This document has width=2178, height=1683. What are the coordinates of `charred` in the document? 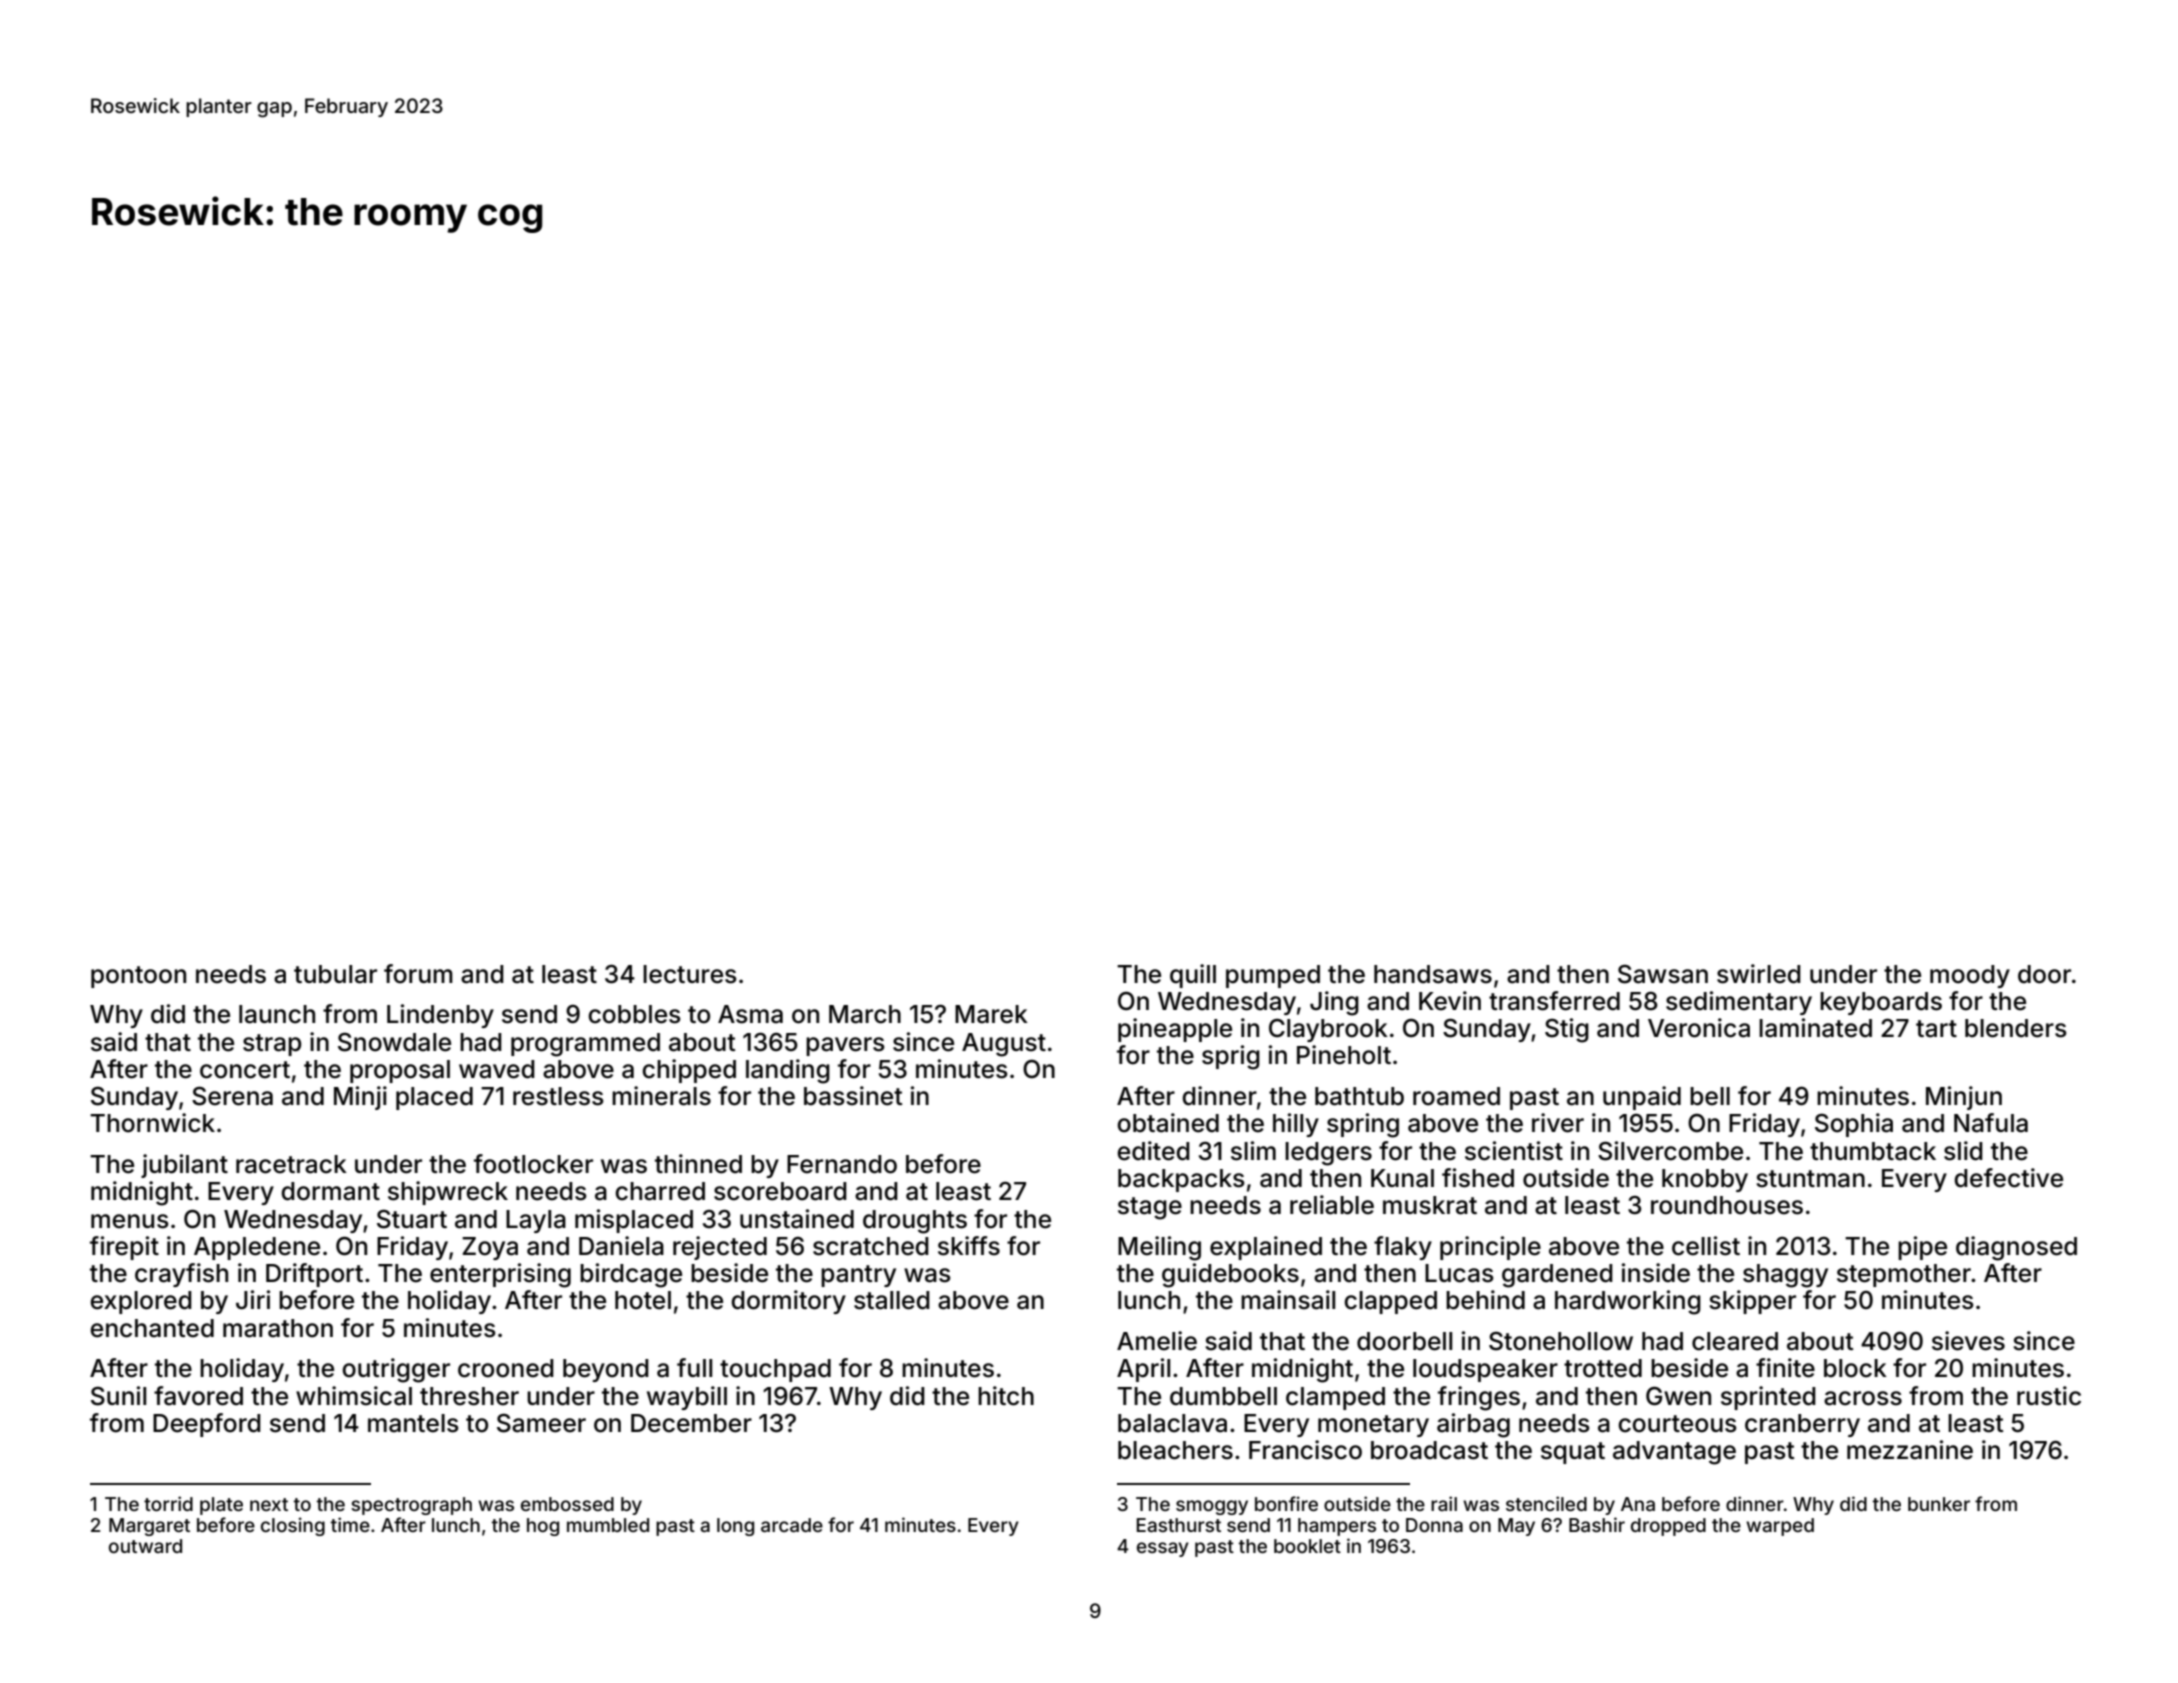 It's located at (660, 1191).
